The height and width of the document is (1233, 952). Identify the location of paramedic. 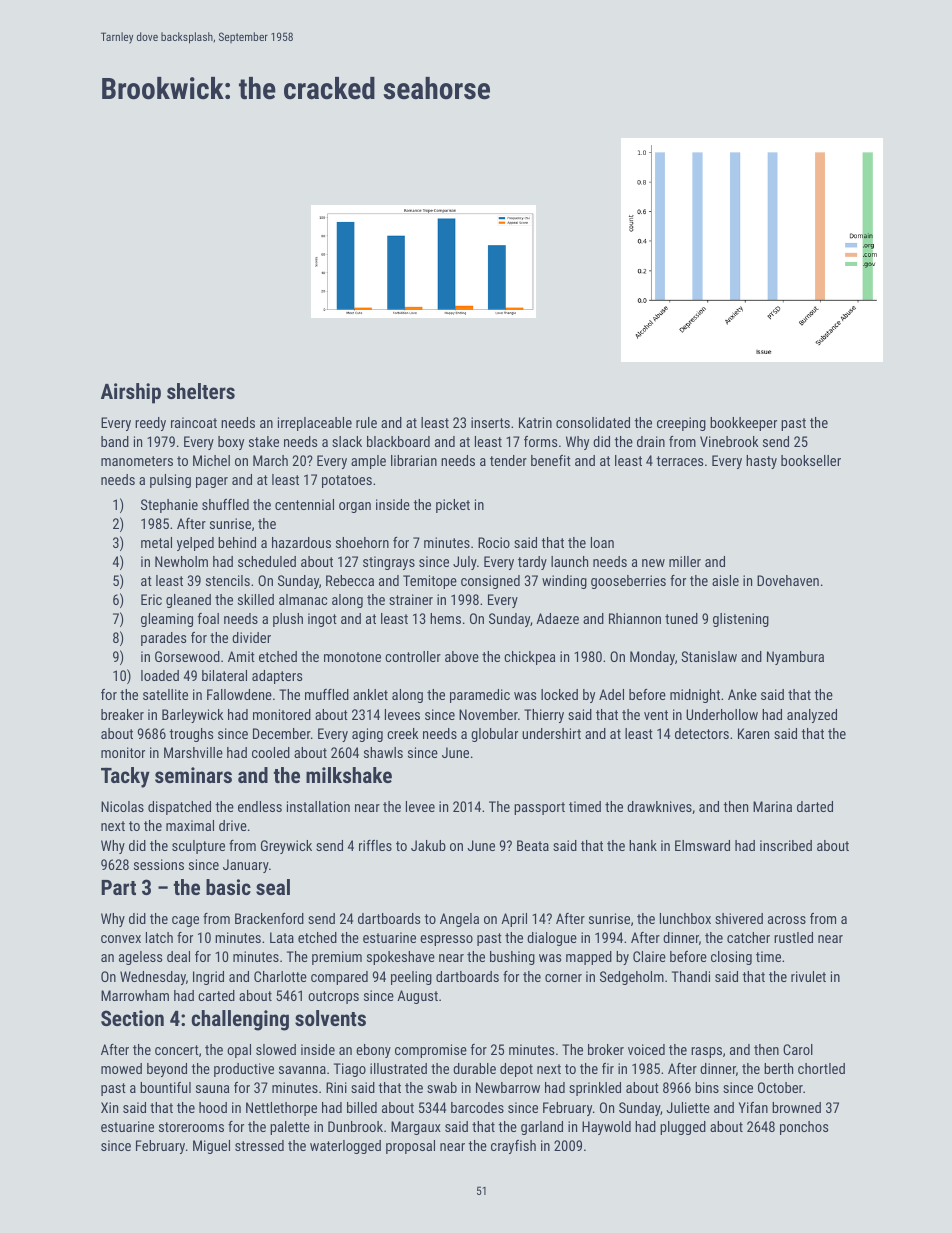
(480, 696).
